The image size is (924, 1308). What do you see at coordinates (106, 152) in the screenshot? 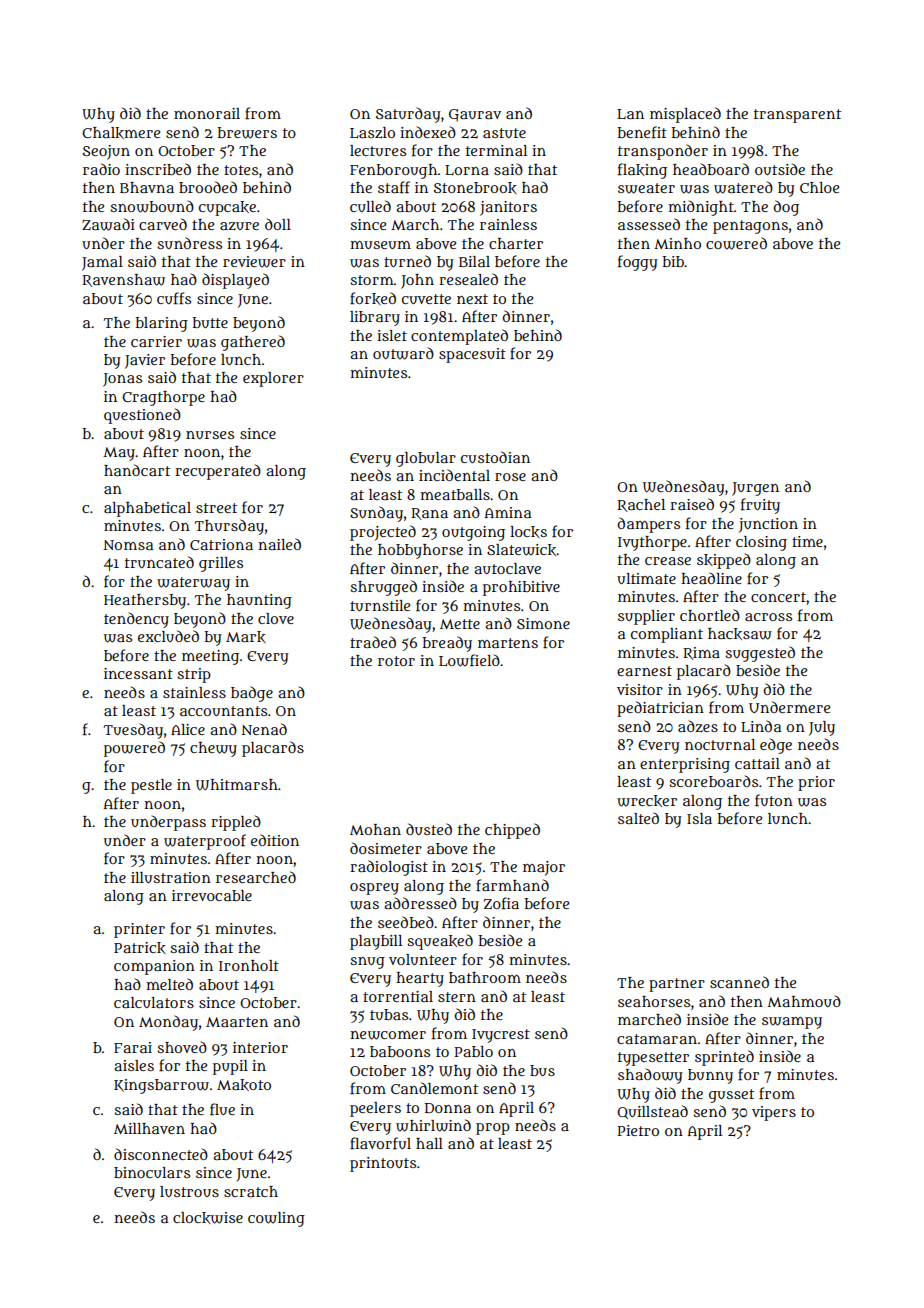
I see `Seojun` at bounding box center [106, 152].
